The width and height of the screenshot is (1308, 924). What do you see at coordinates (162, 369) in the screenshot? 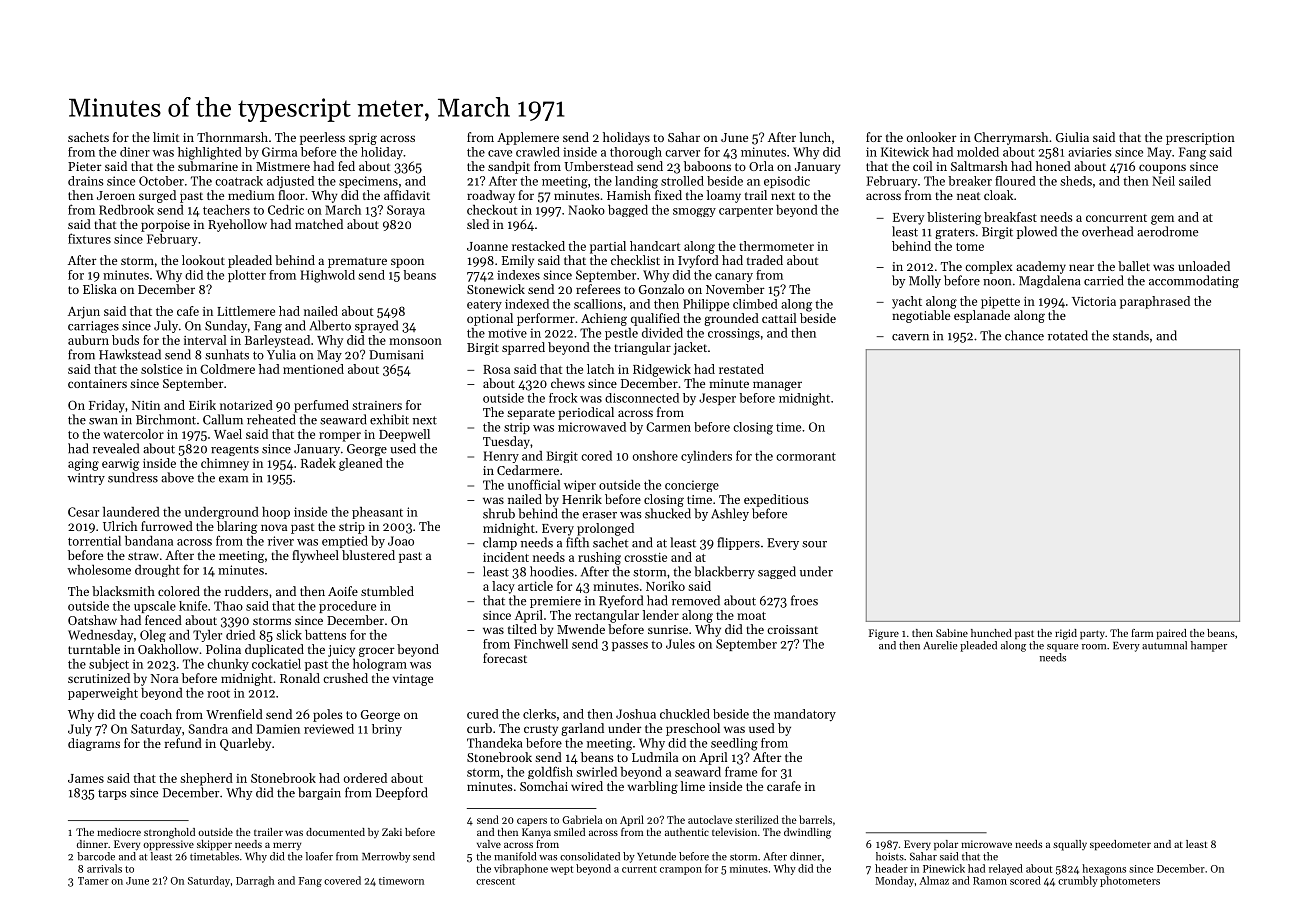
I see `solstice` at bounding box center [162, 369].
